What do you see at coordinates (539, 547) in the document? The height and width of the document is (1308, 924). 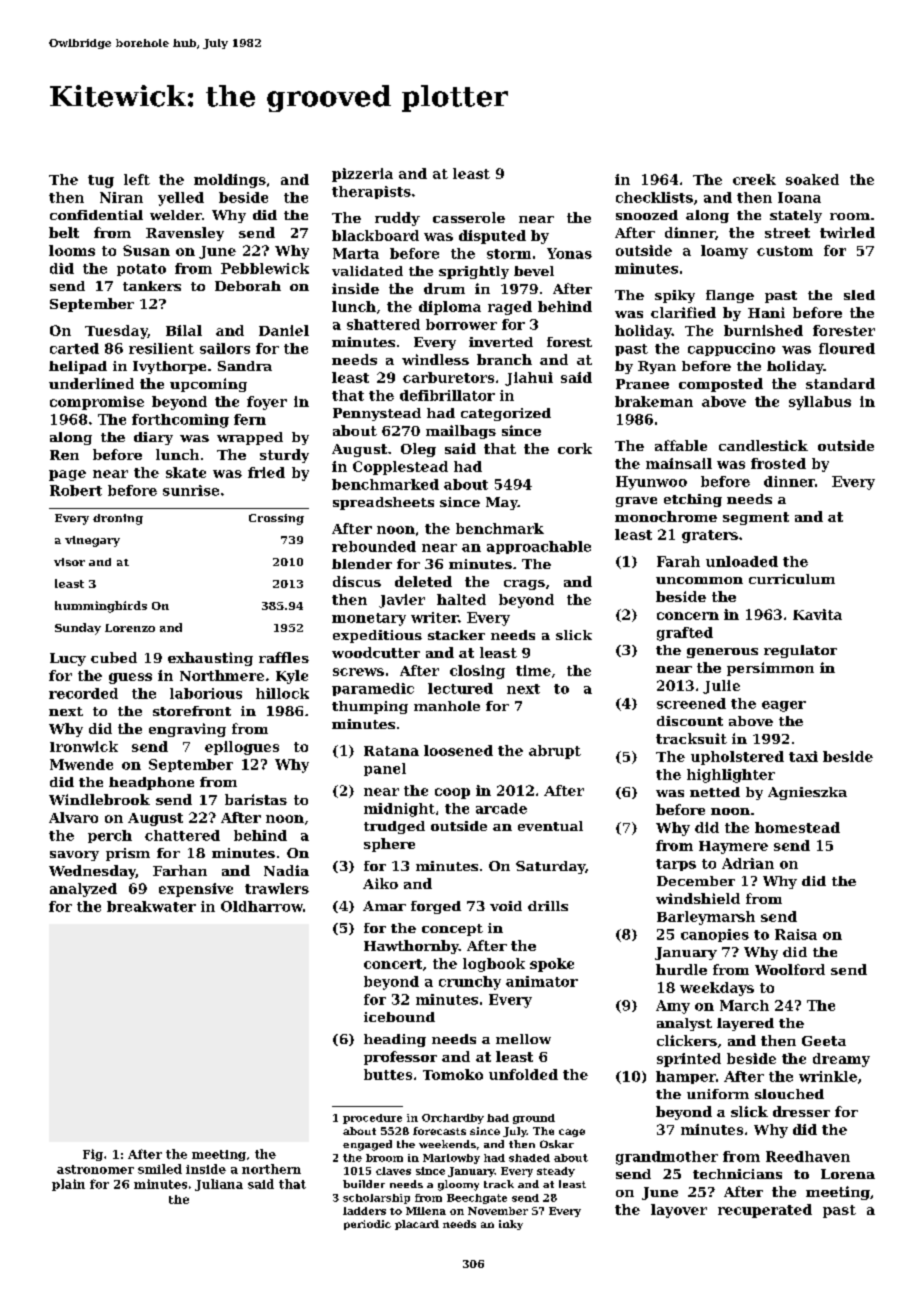 I see `approachable` at bounding box center [539, 547].
